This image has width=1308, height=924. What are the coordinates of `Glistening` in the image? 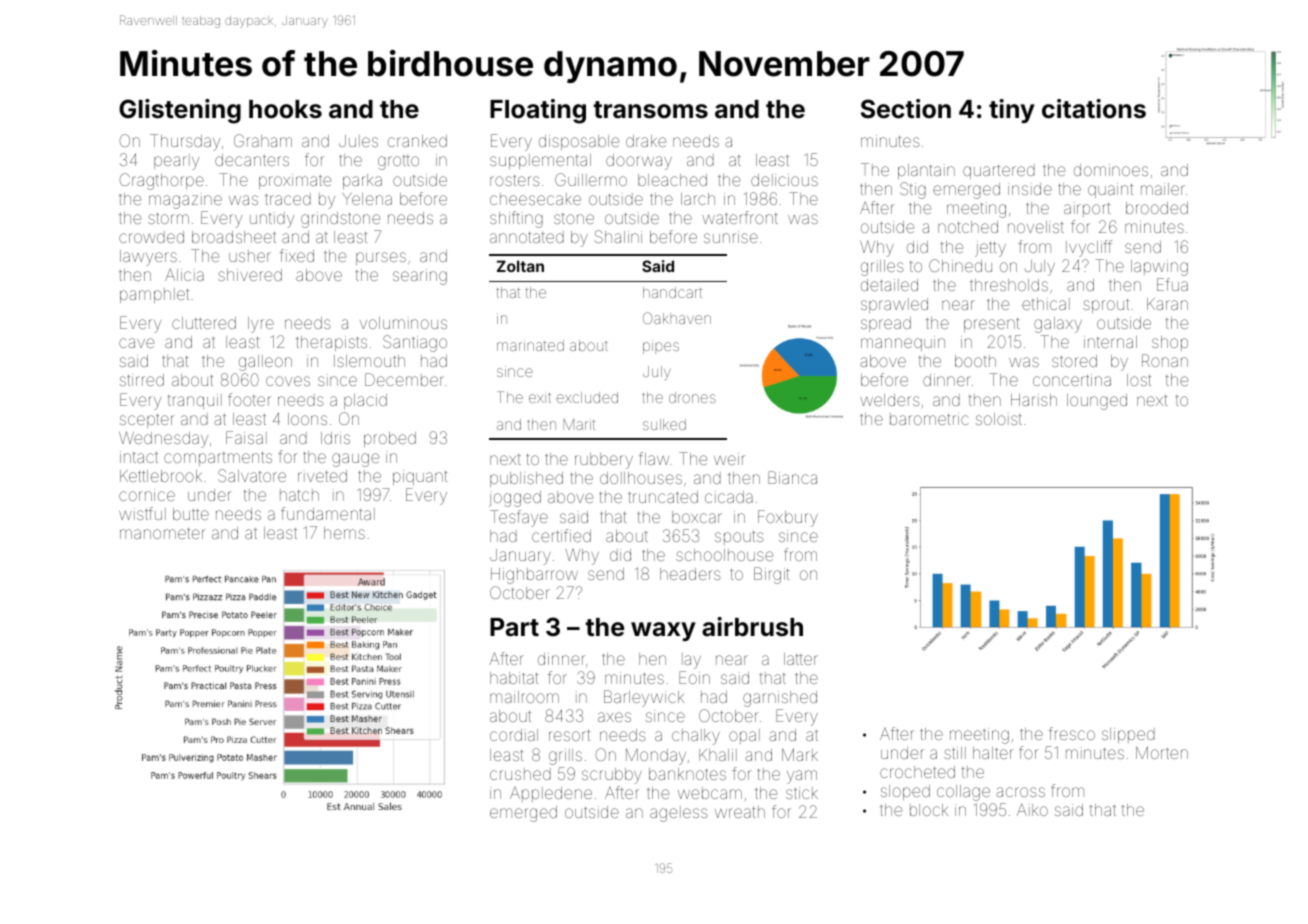 It's located at (180, 111).
